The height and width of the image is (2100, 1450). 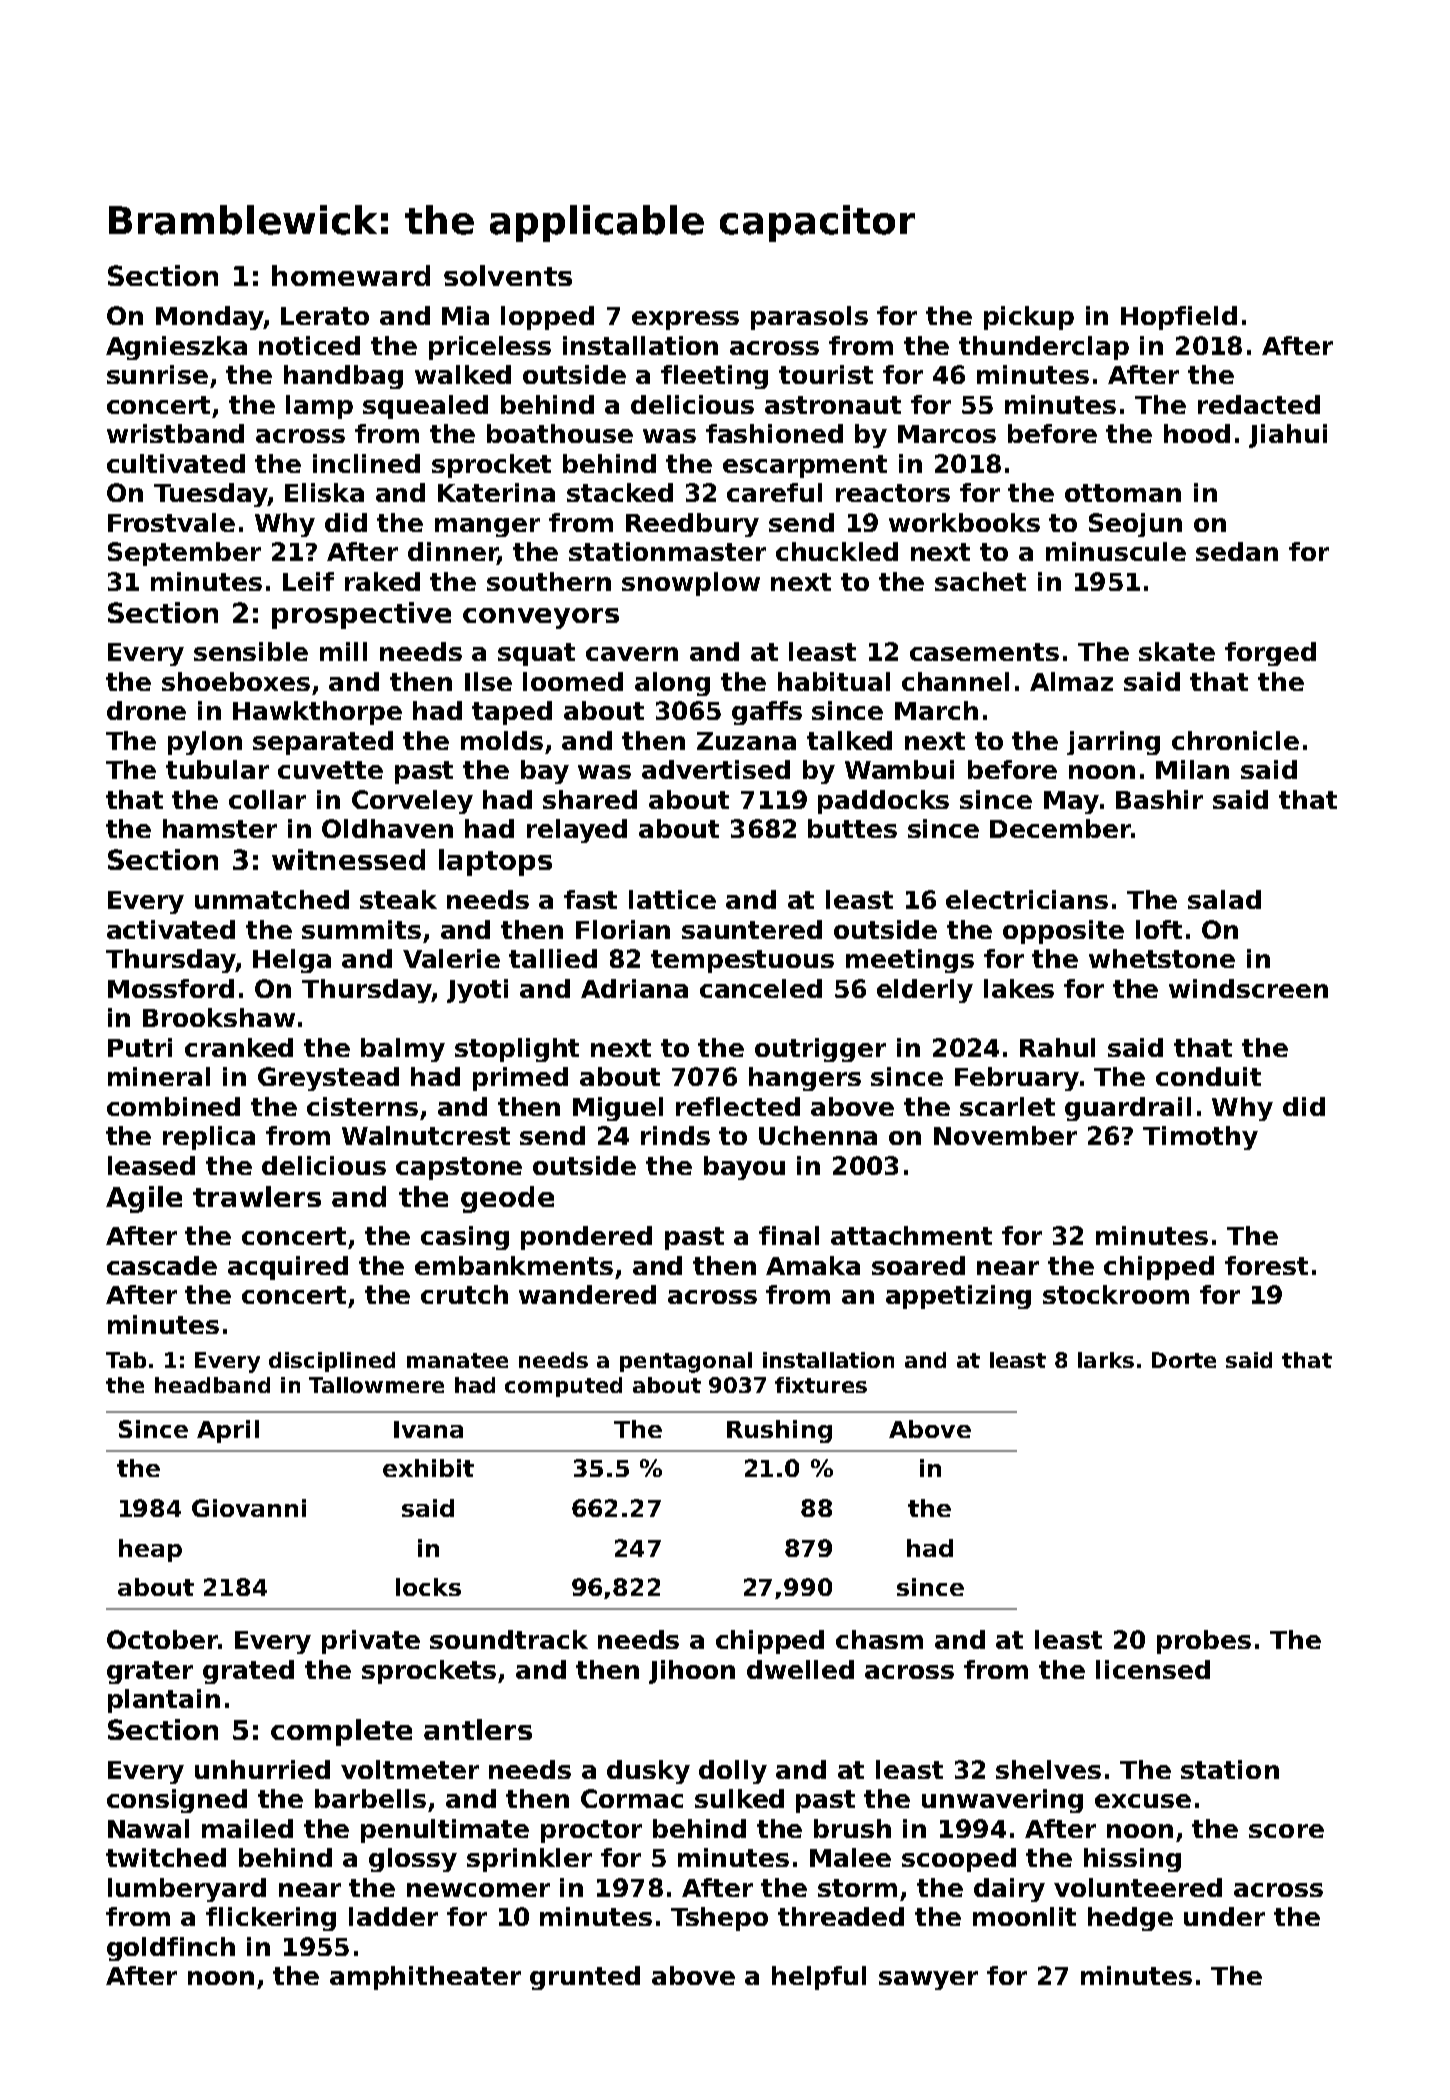 I want to click on amphitheater, so click(x=425, y=1978).
